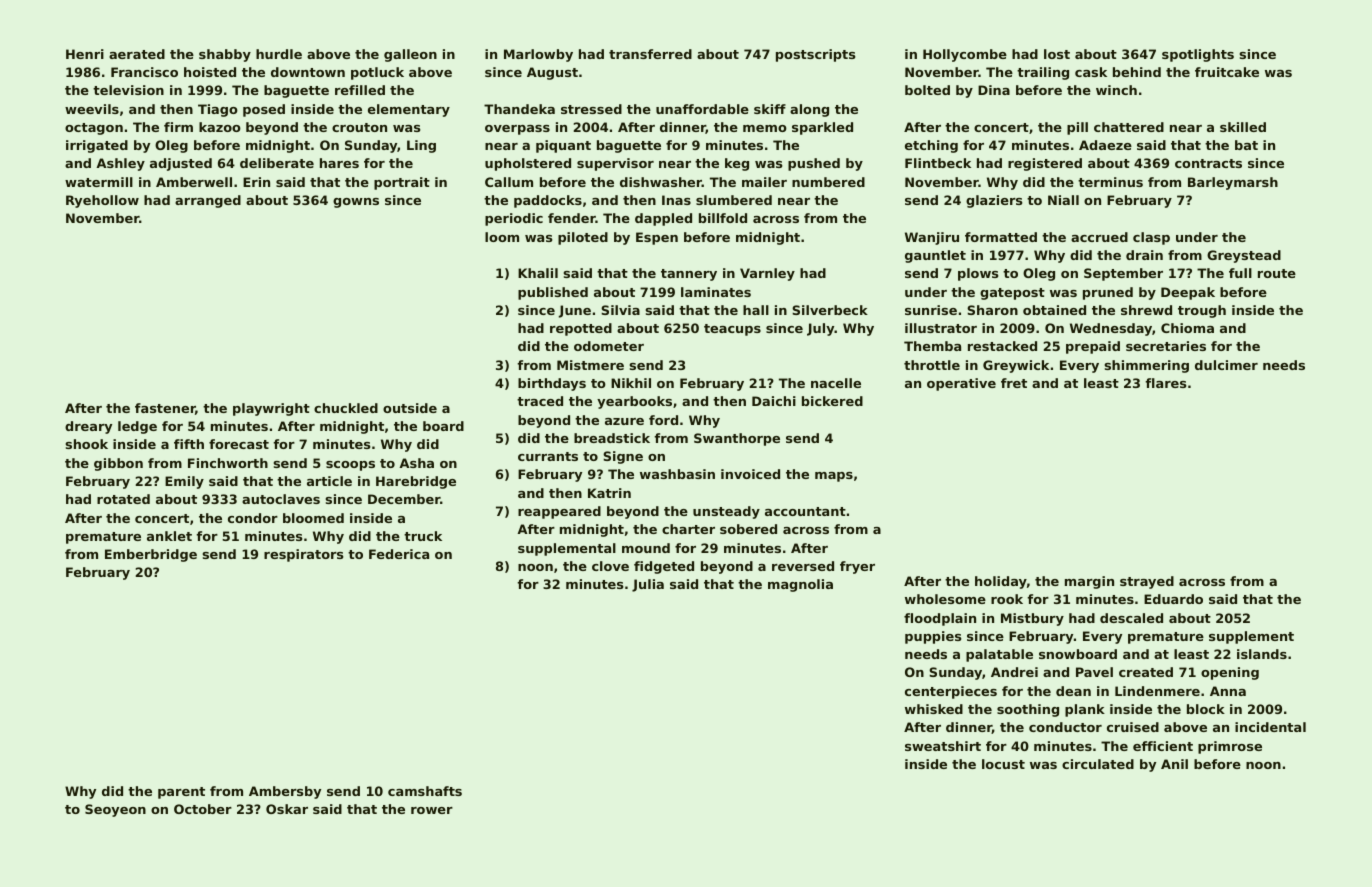 The image size is (1372, 887). Describe the element at coordinates (165, 408) in the screenshot. I see `fastener` at that location.
